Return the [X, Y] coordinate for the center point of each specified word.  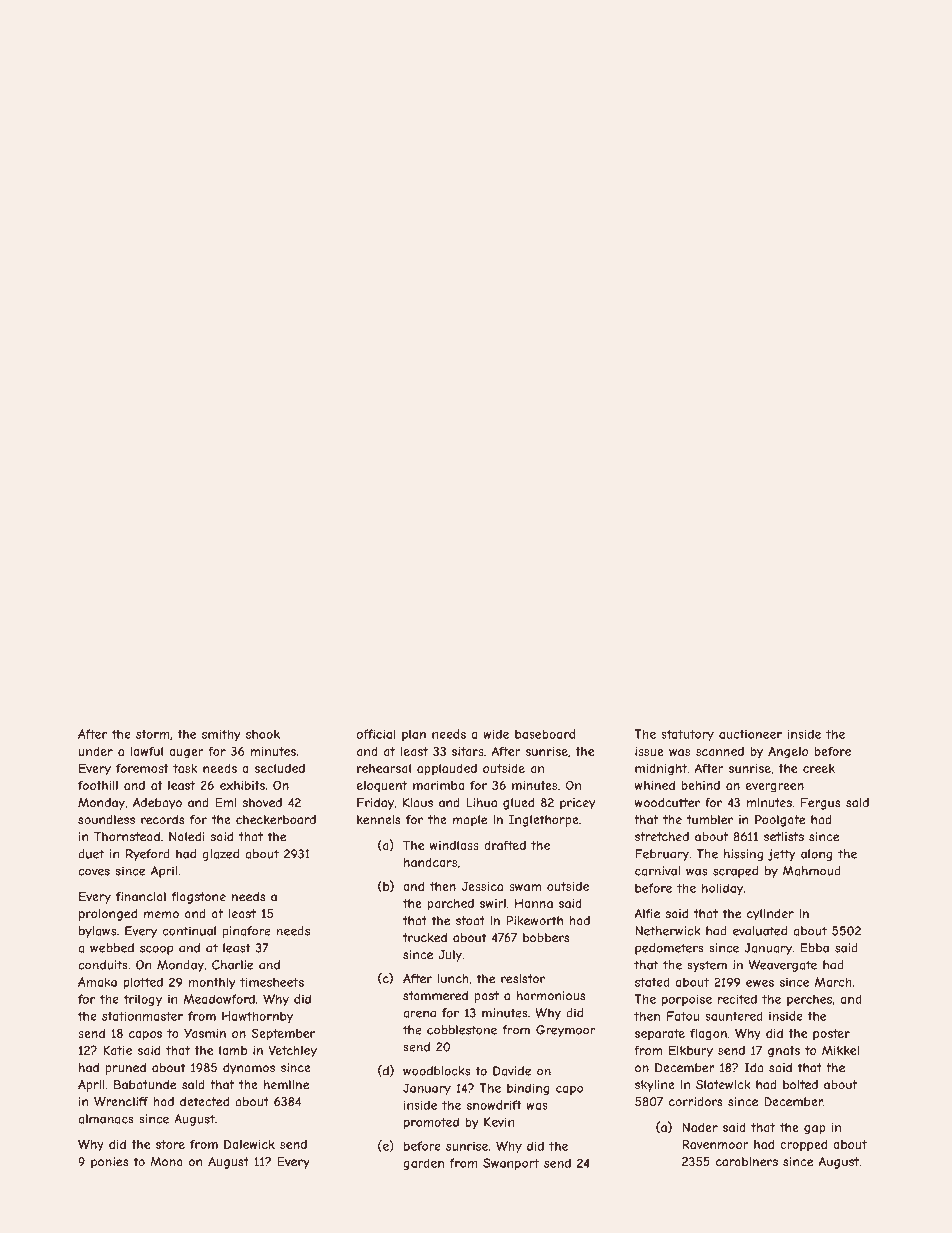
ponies [109, 1163]
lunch [453, 979]
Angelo [788, 752]
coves [94, 872]
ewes [760, 983]
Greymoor [565, 1031]
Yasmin [205, 1033]
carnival [657, 871]
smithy [221, 735]
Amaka [97, 982]
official [376, 734]
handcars [430, 862]
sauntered [734, 1016]
